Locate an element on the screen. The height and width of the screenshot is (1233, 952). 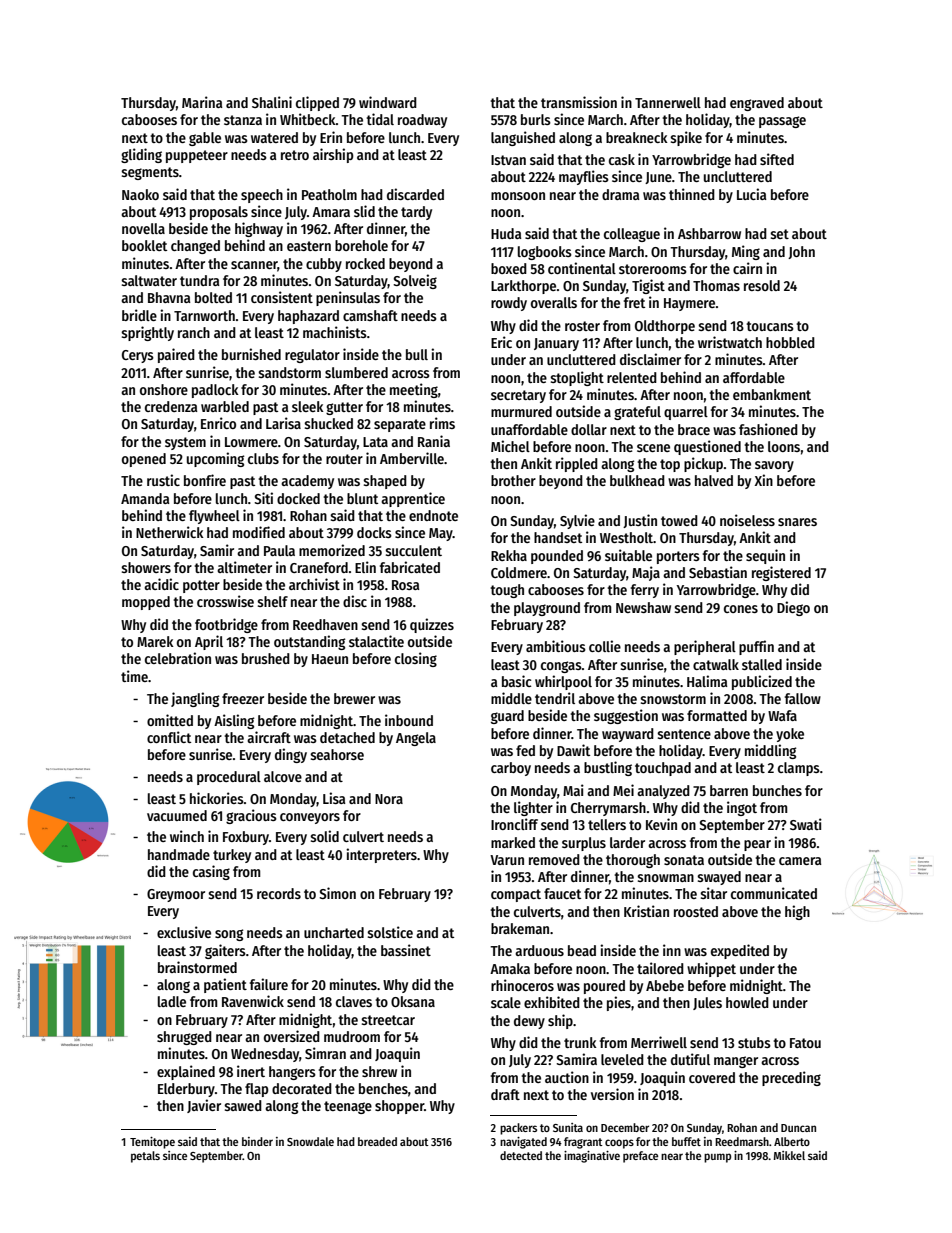
Snowdale is located at coordinates (310, 1141).
